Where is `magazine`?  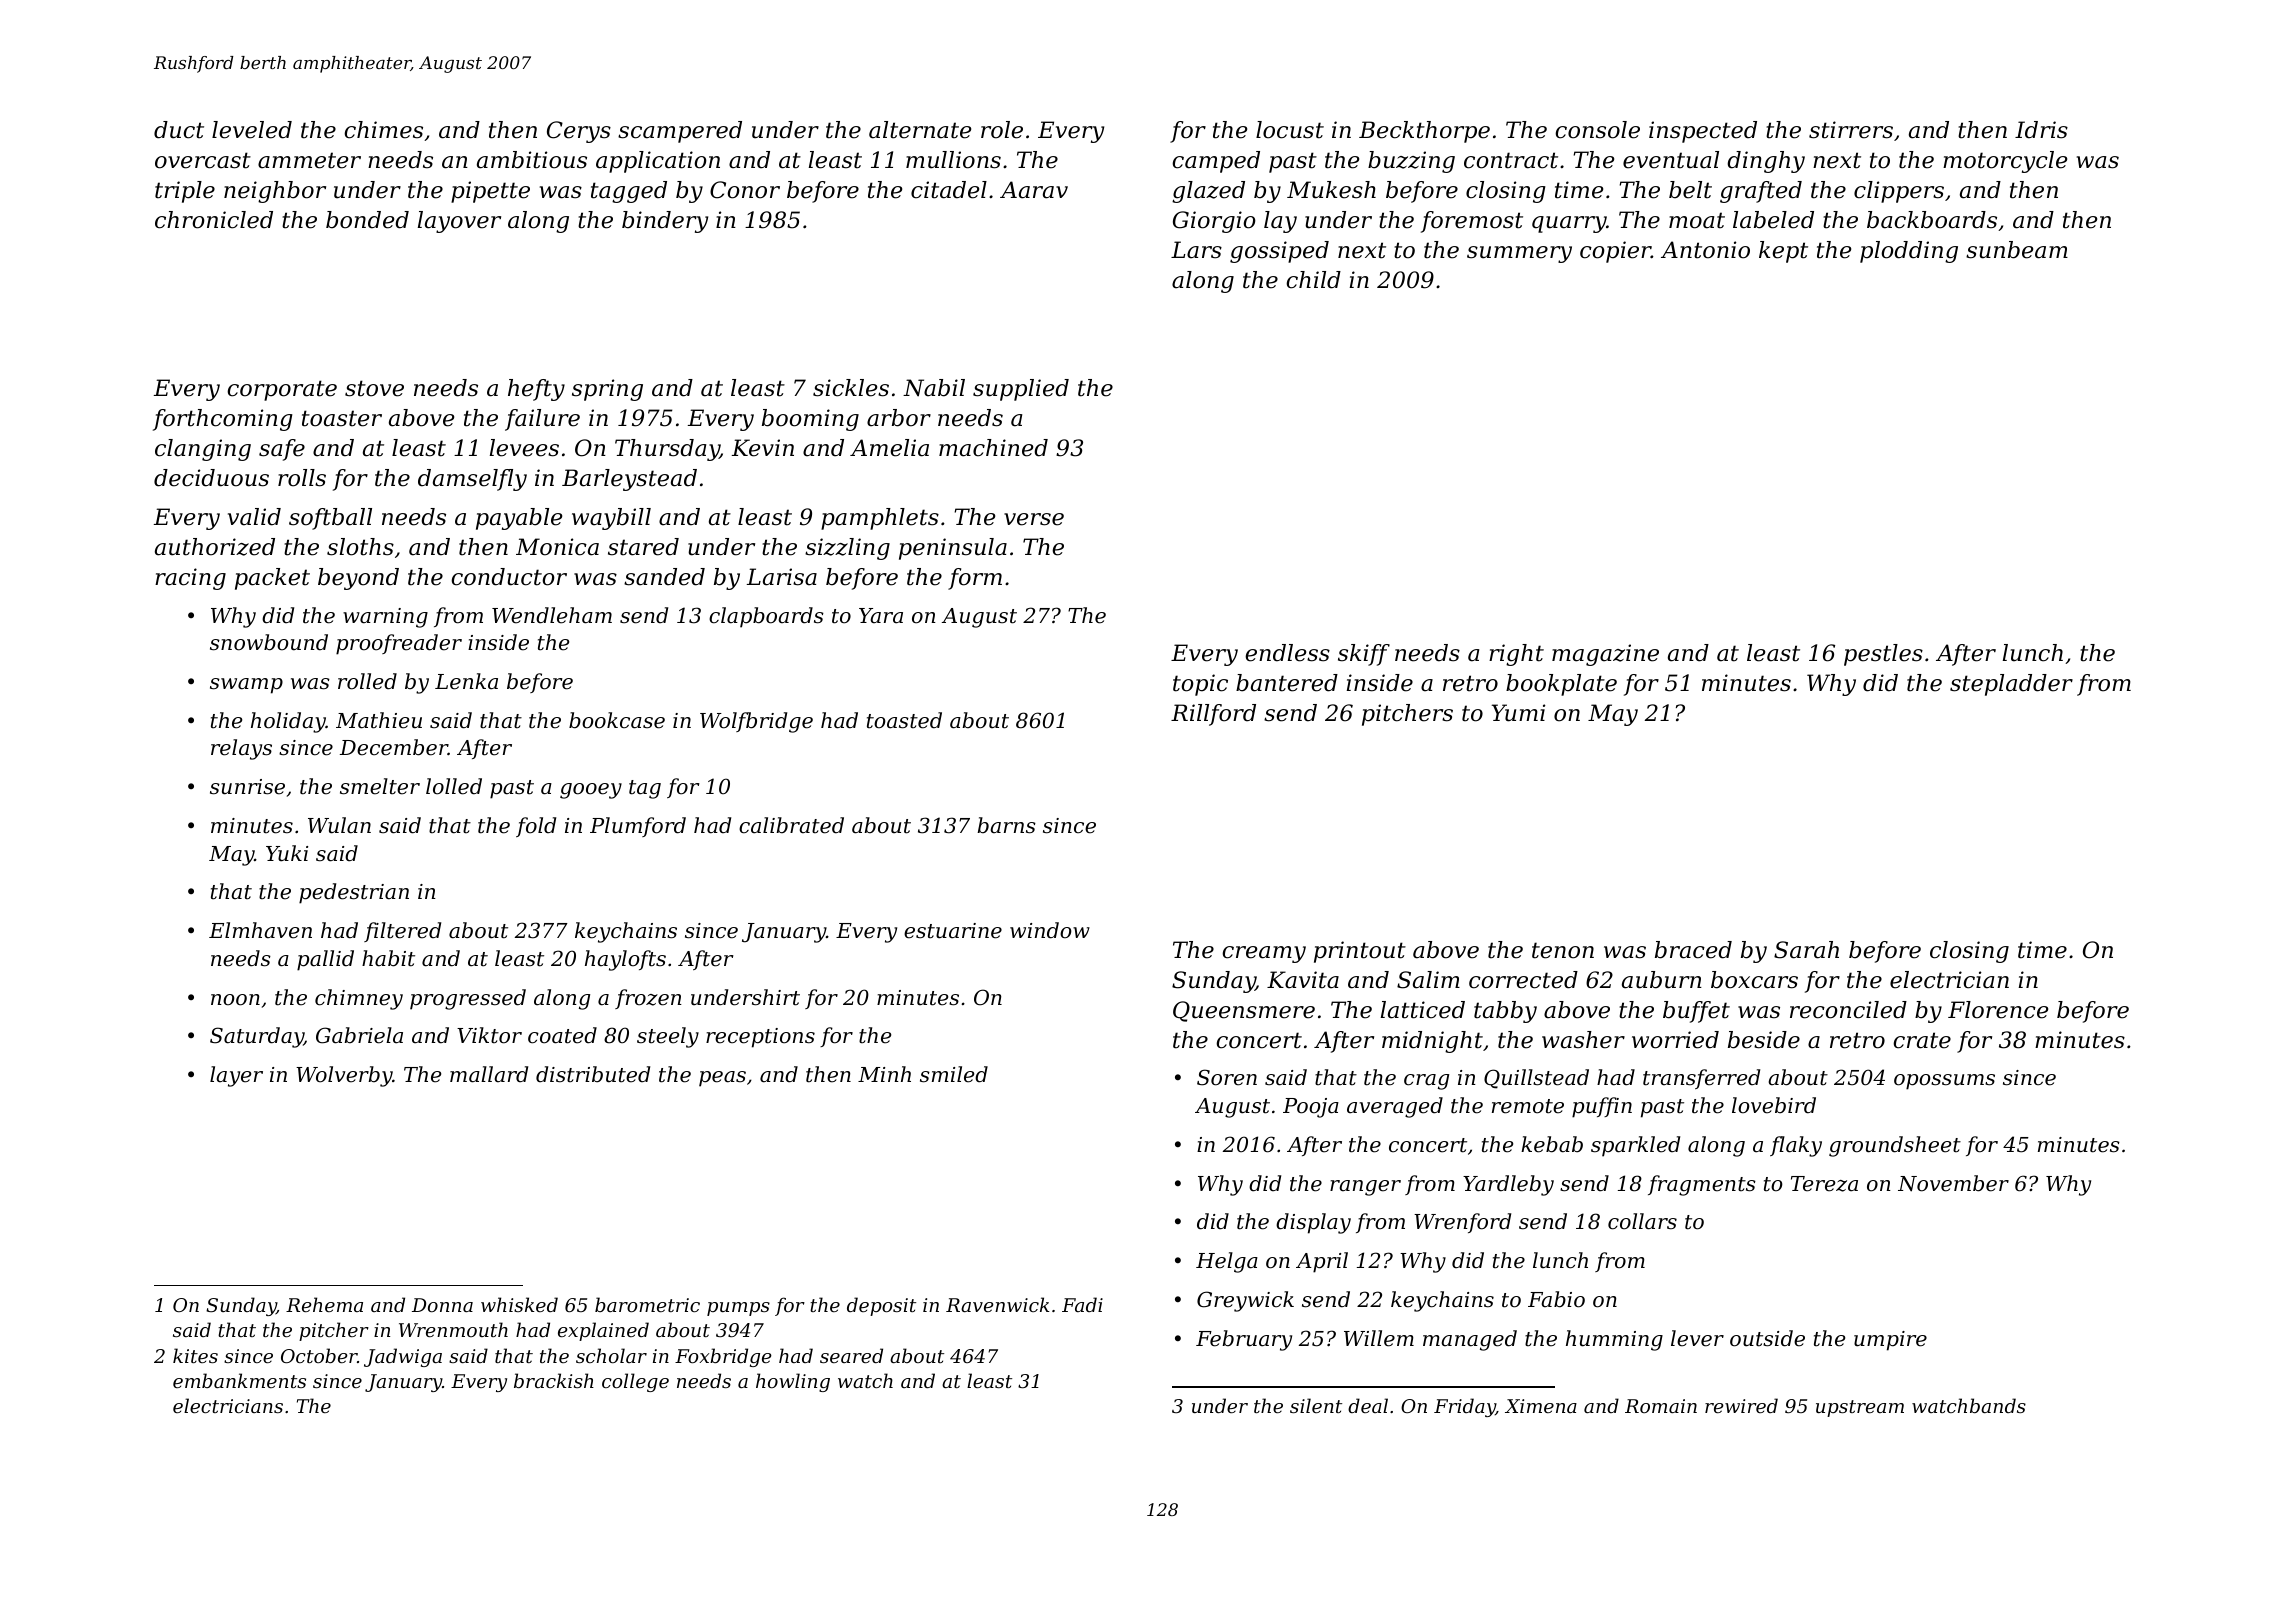
magazine is located at coordinates (1605, 655).
